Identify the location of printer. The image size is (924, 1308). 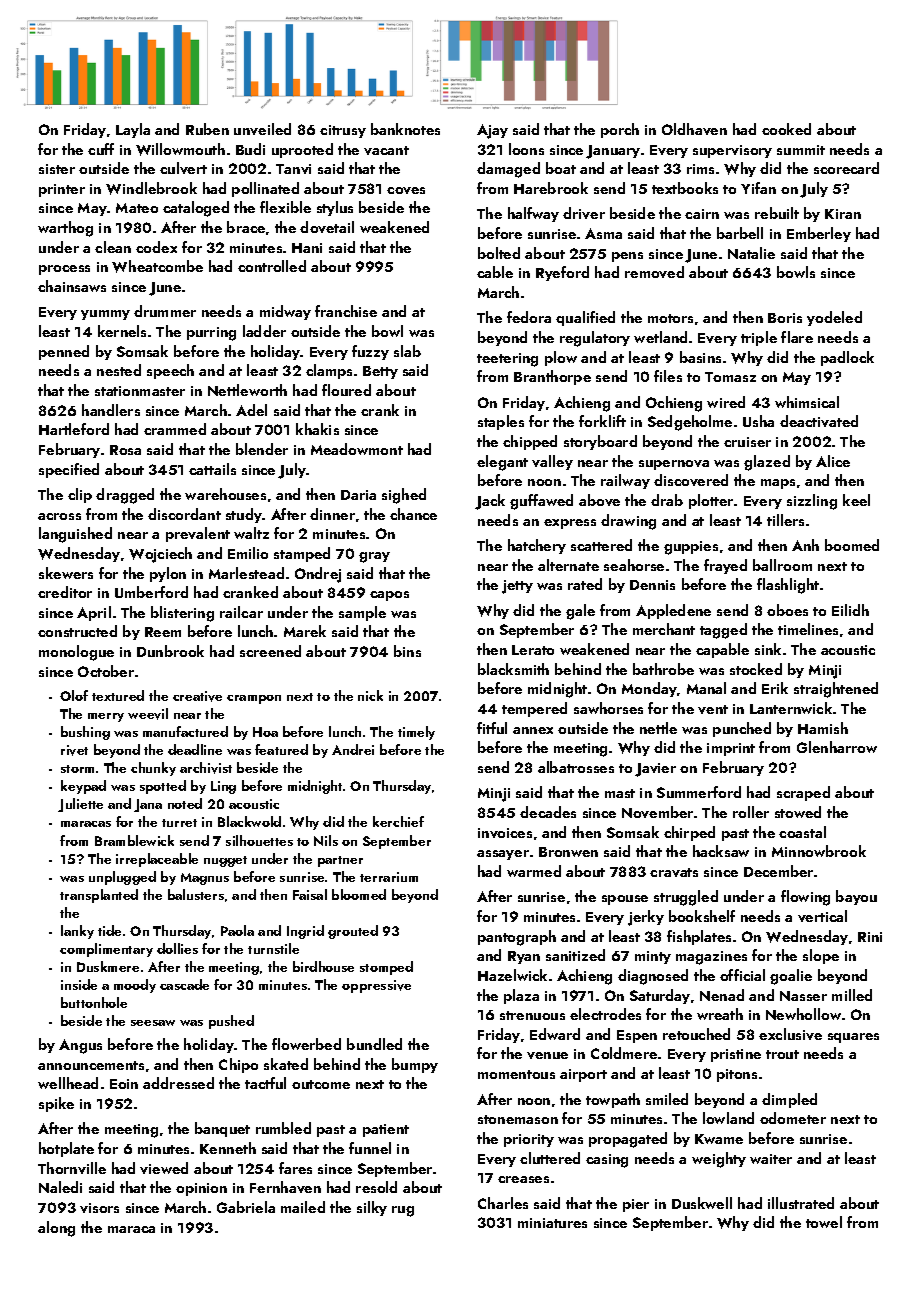
(62, 190).
